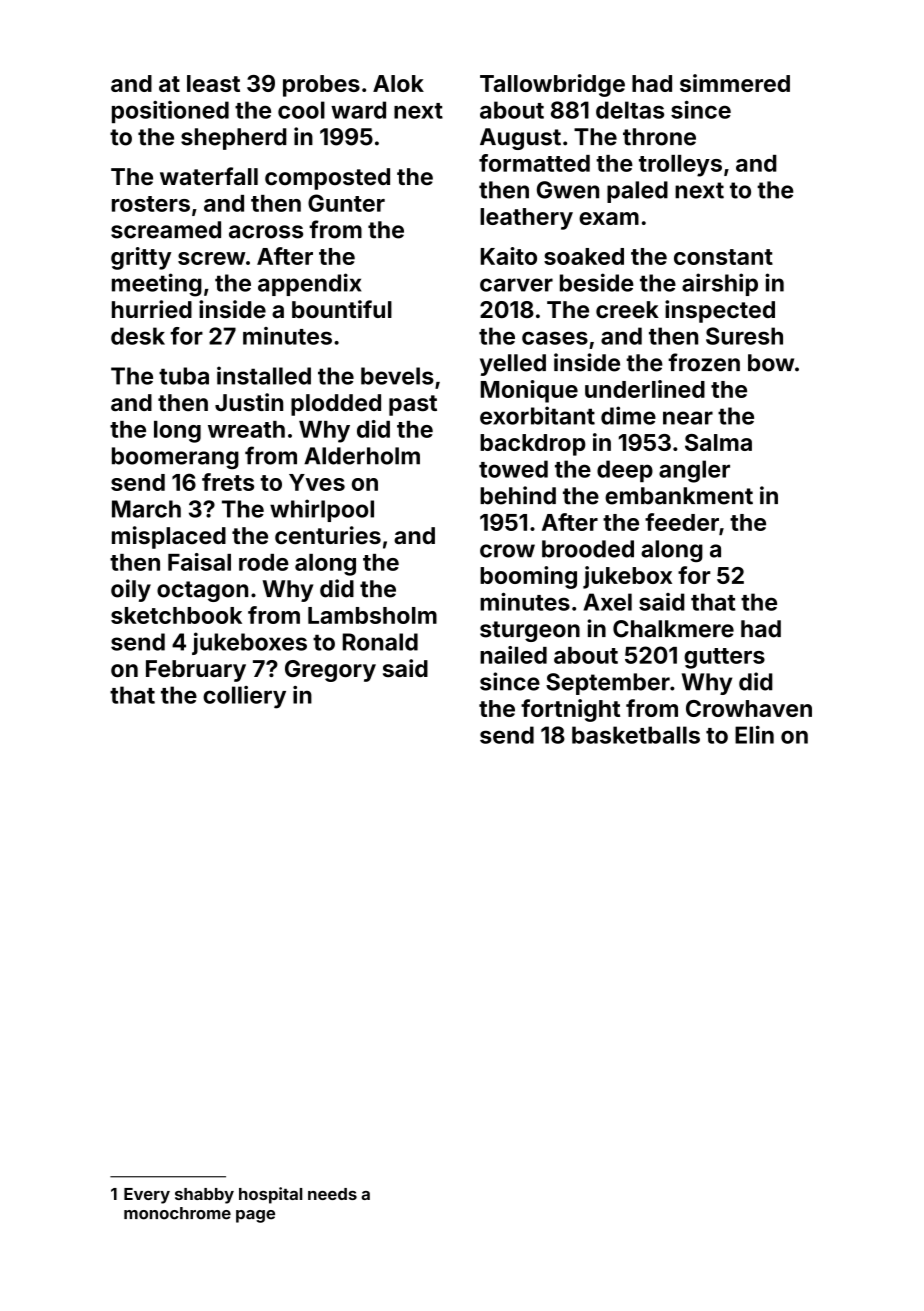  I want to click on needs, so click(332, 1194).
